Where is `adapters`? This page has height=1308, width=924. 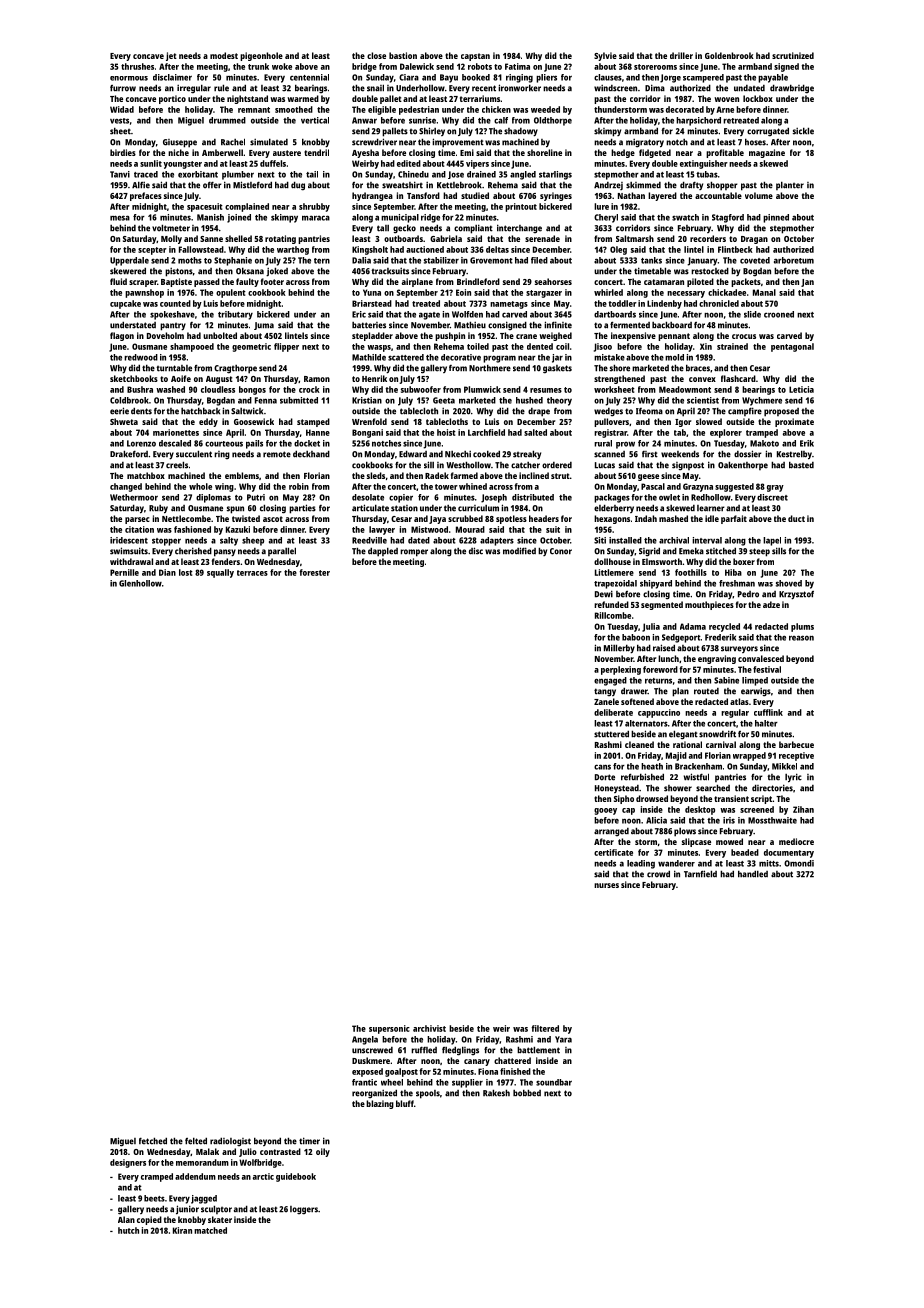
adapters is located at coordinates (497, 541).
